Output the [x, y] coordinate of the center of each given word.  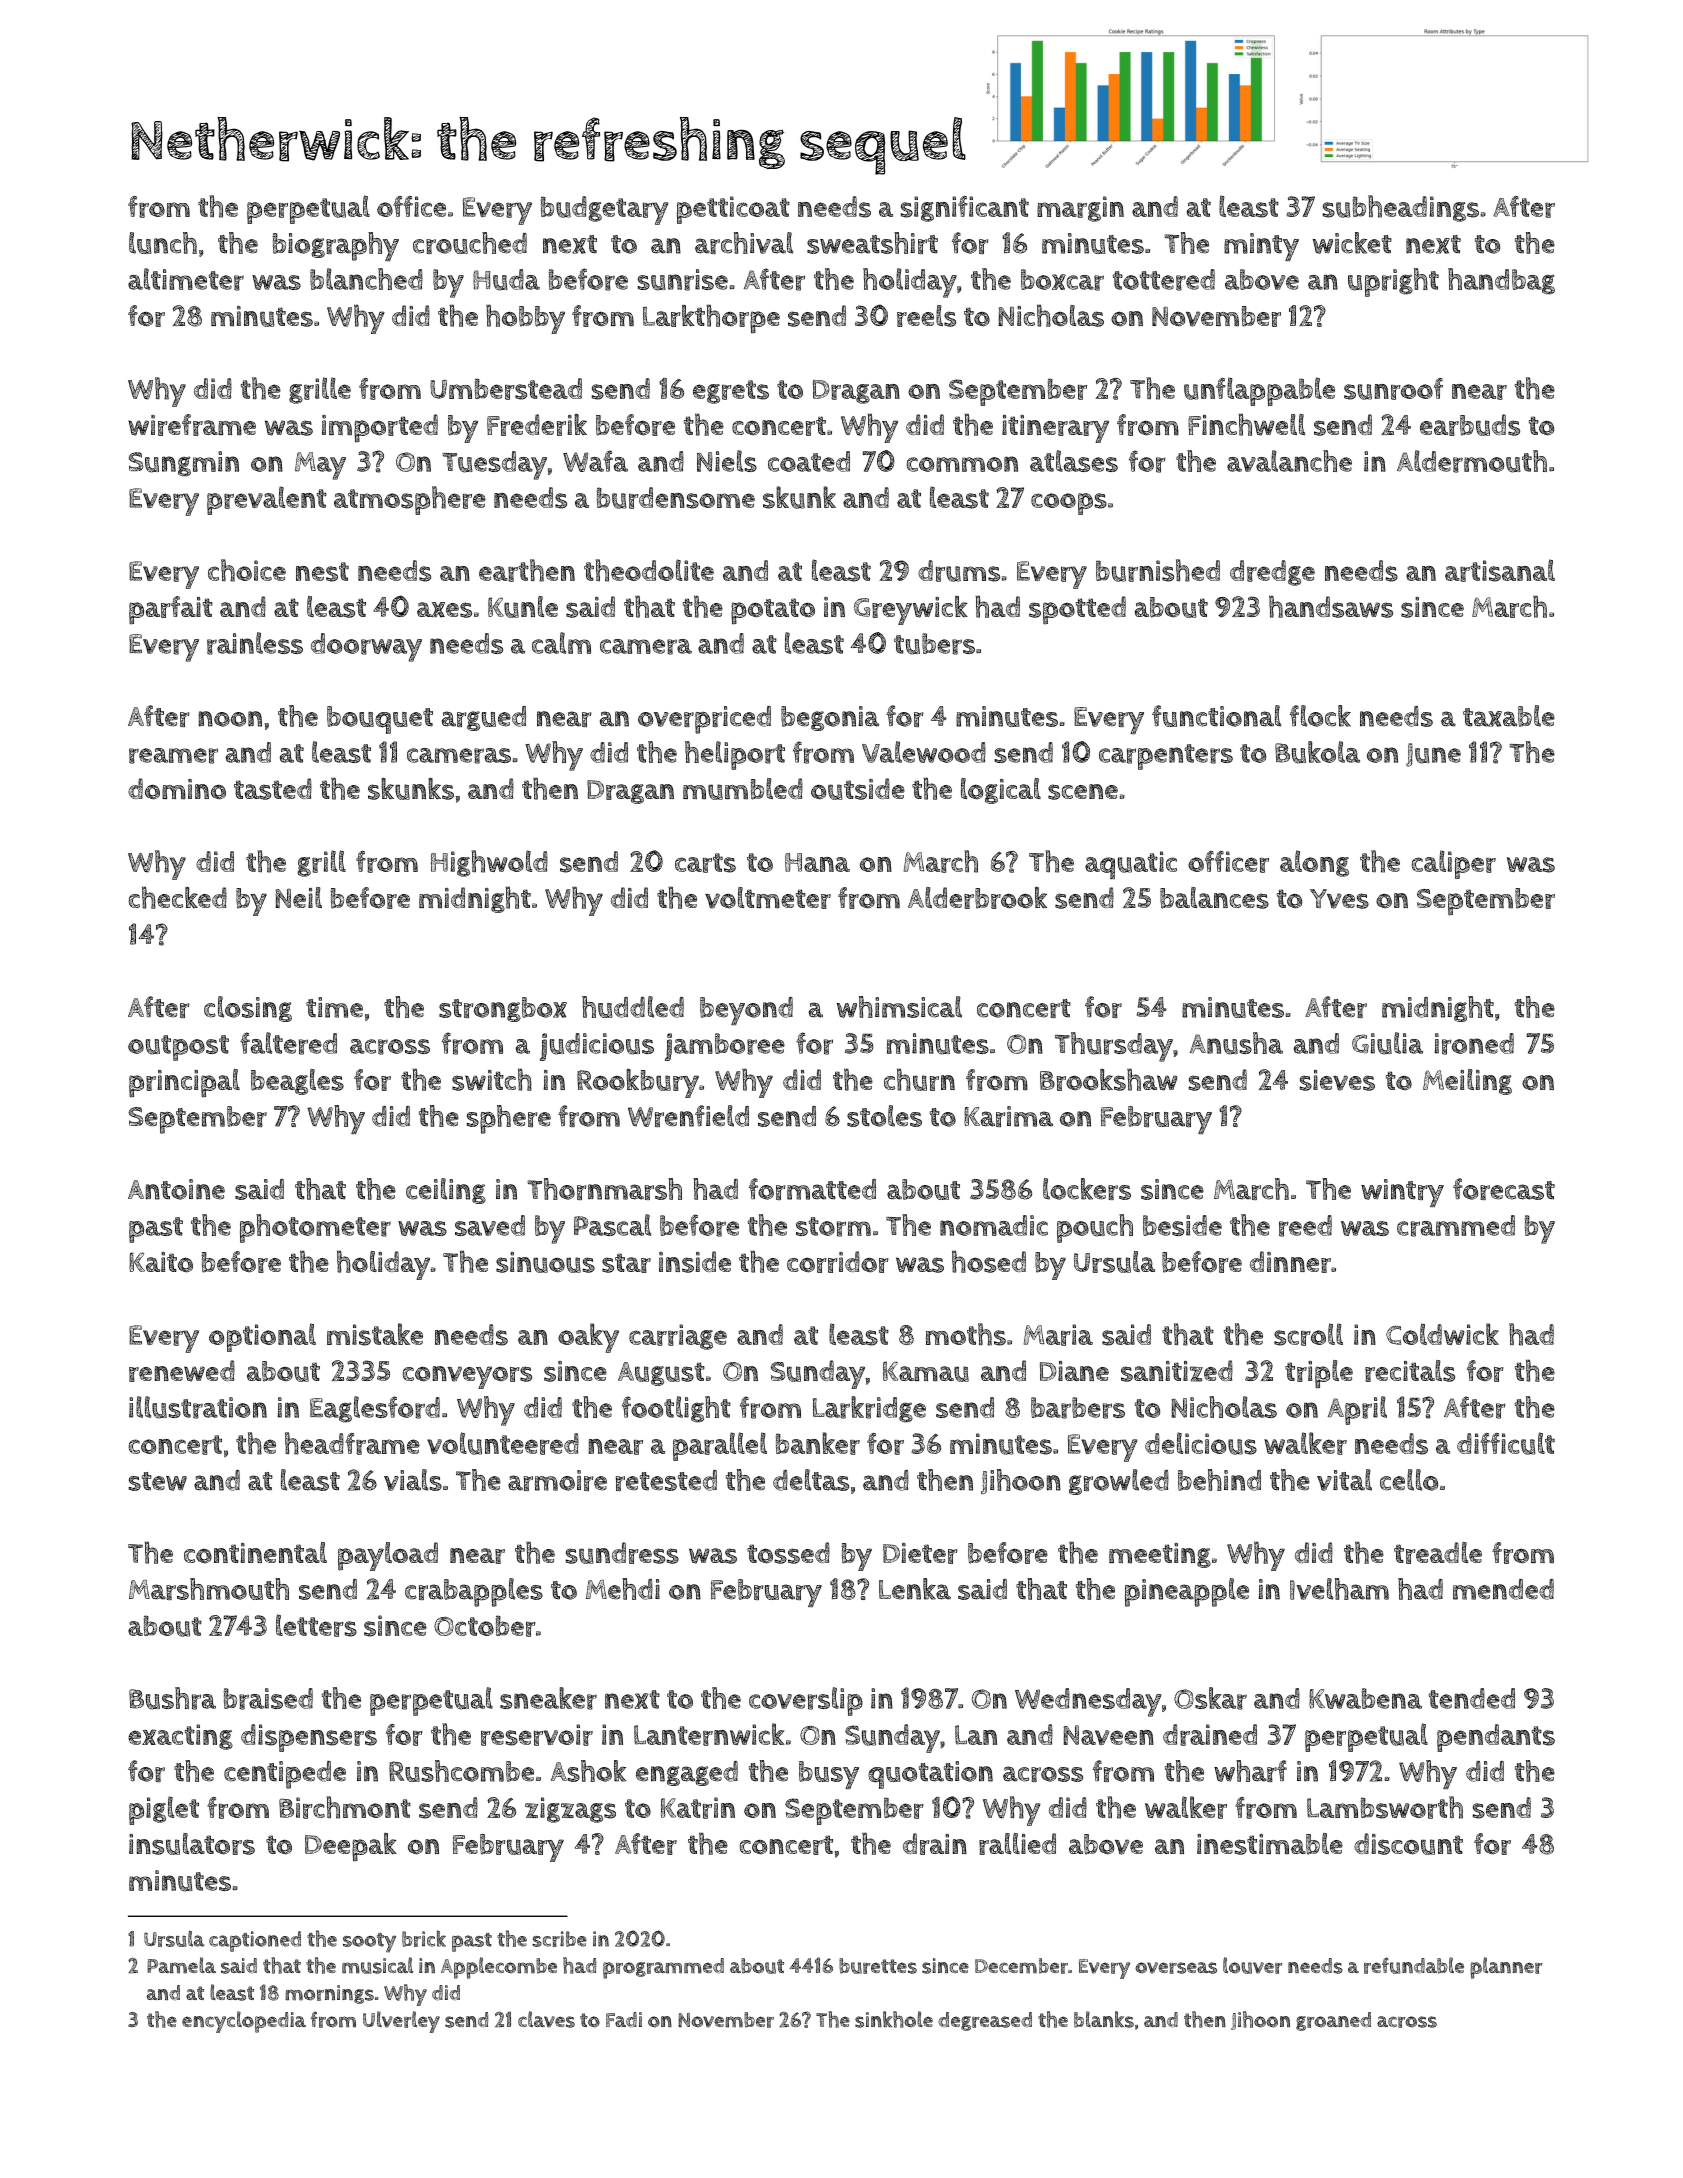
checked [178, 898]
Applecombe [499, 1968]
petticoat [733, 210]
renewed [182, 1371]
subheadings [1401, 208]
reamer [173, 756]
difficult [1506, 1443]
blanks [1104, 2019]
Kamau [926, 1371]
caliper [1454, 864]
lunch [163, 243]
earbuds [1470, 425]
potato [773, 611]
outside [858, 789]
